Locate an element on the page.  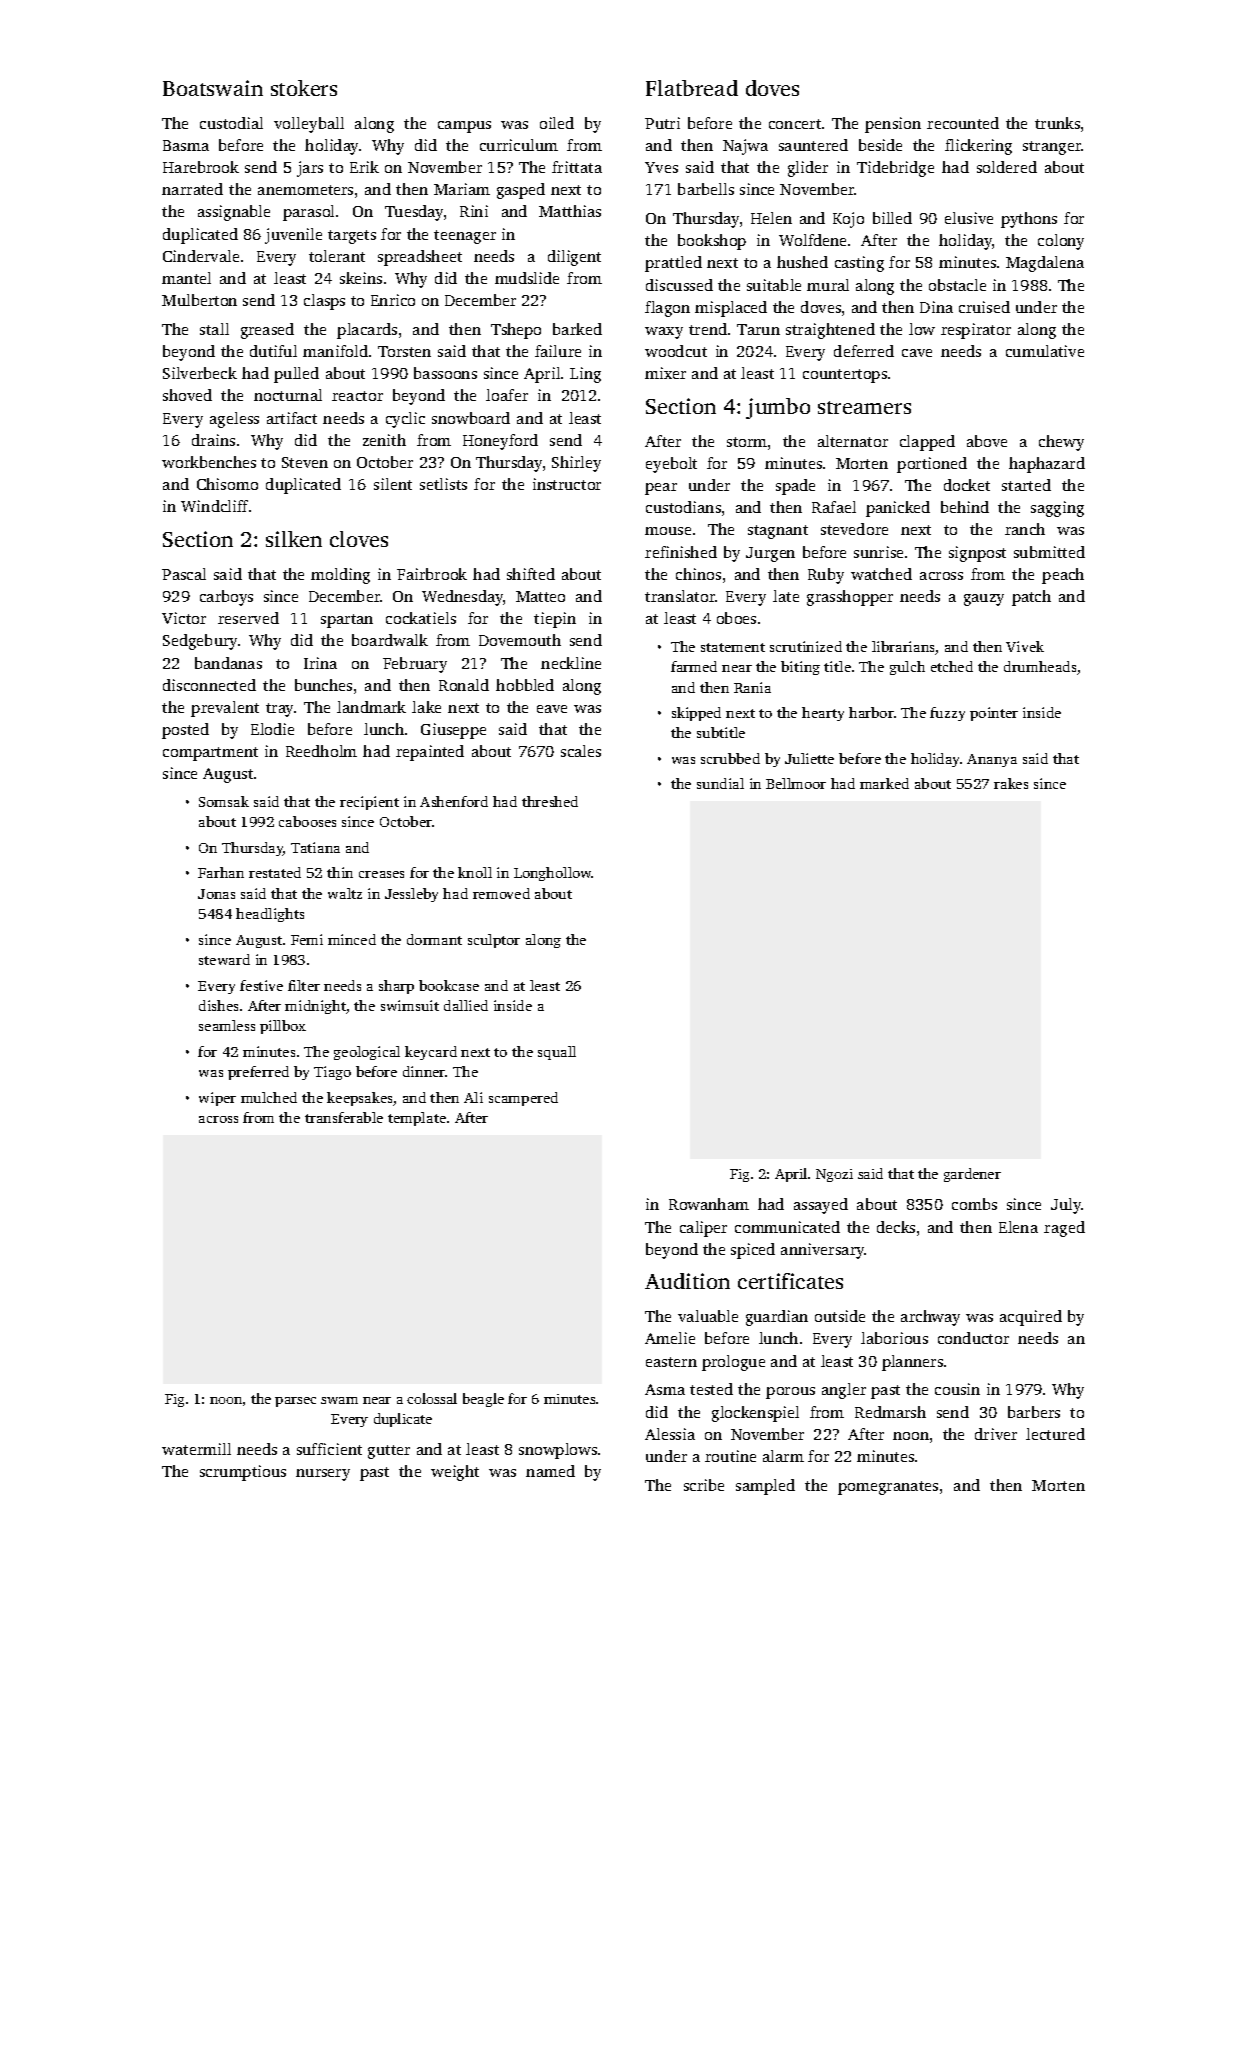
Flatbread is located at coordinates (692, 88).
